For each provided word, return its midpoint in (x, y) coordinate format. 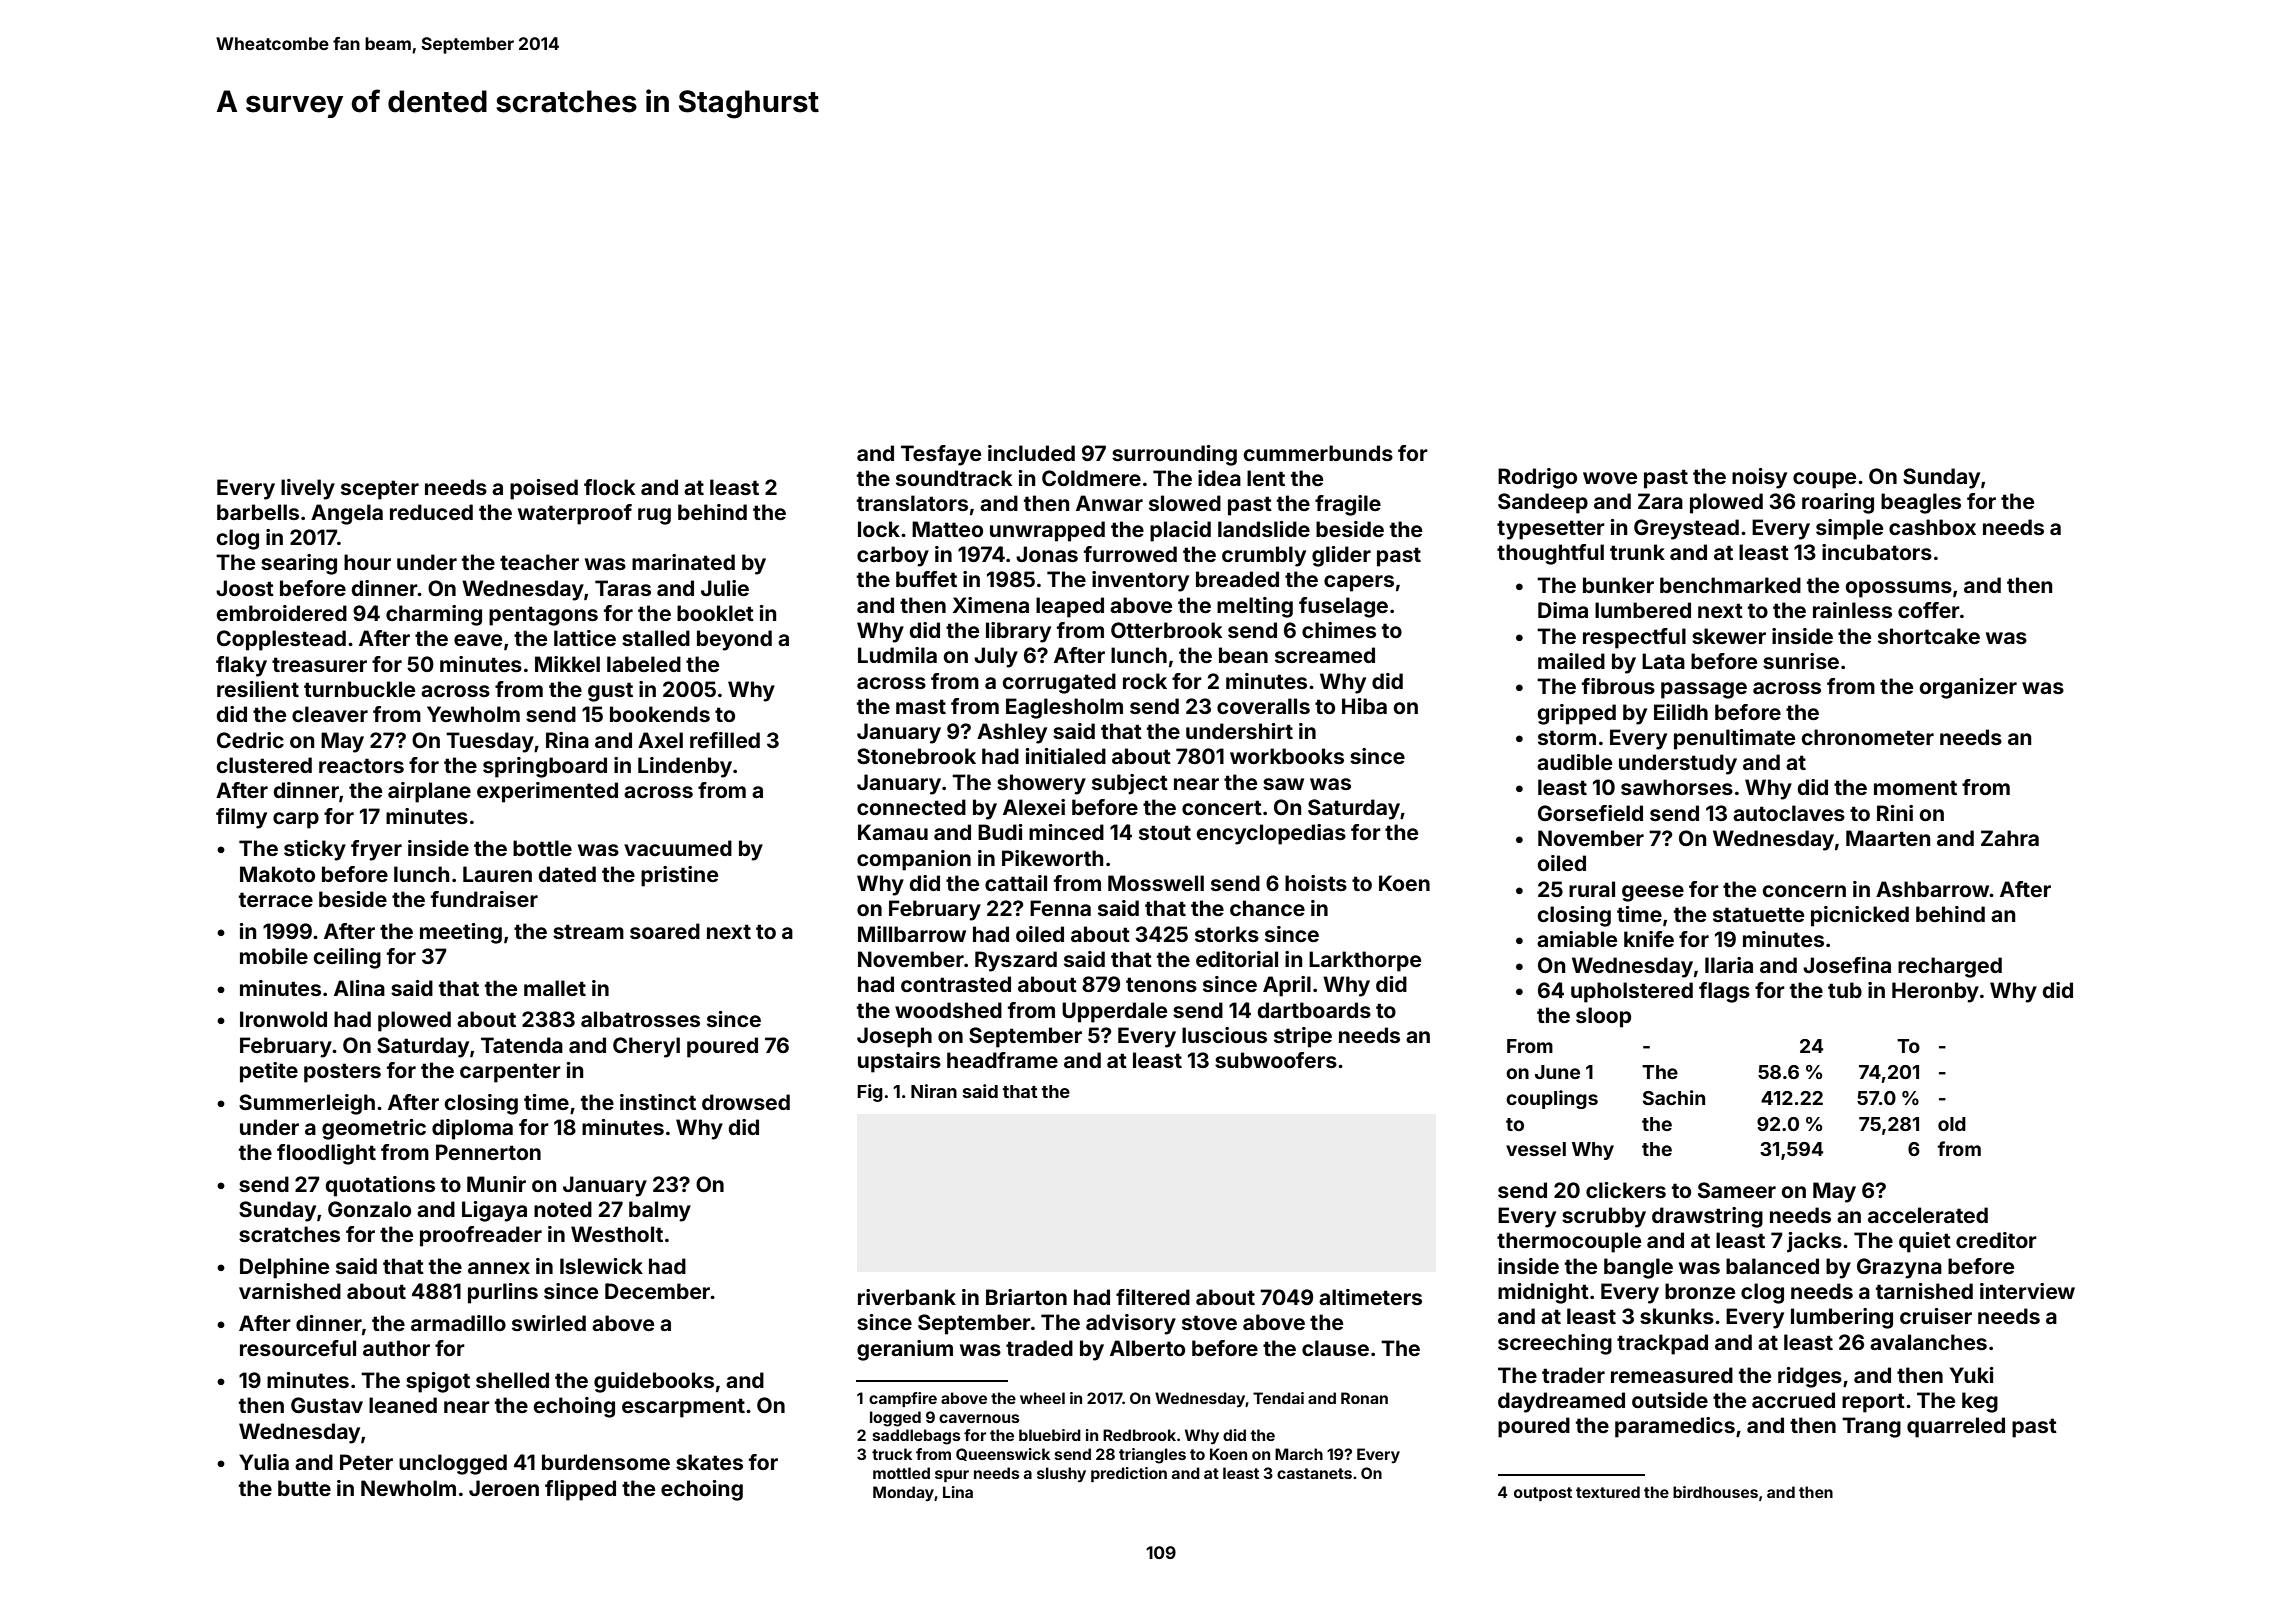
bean (1243, 655)
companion (914, 860)
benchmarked (1730, 585)
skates (709, 1462)
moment (1915, 787)
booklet (715, 613)
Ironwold (283, 1019)
